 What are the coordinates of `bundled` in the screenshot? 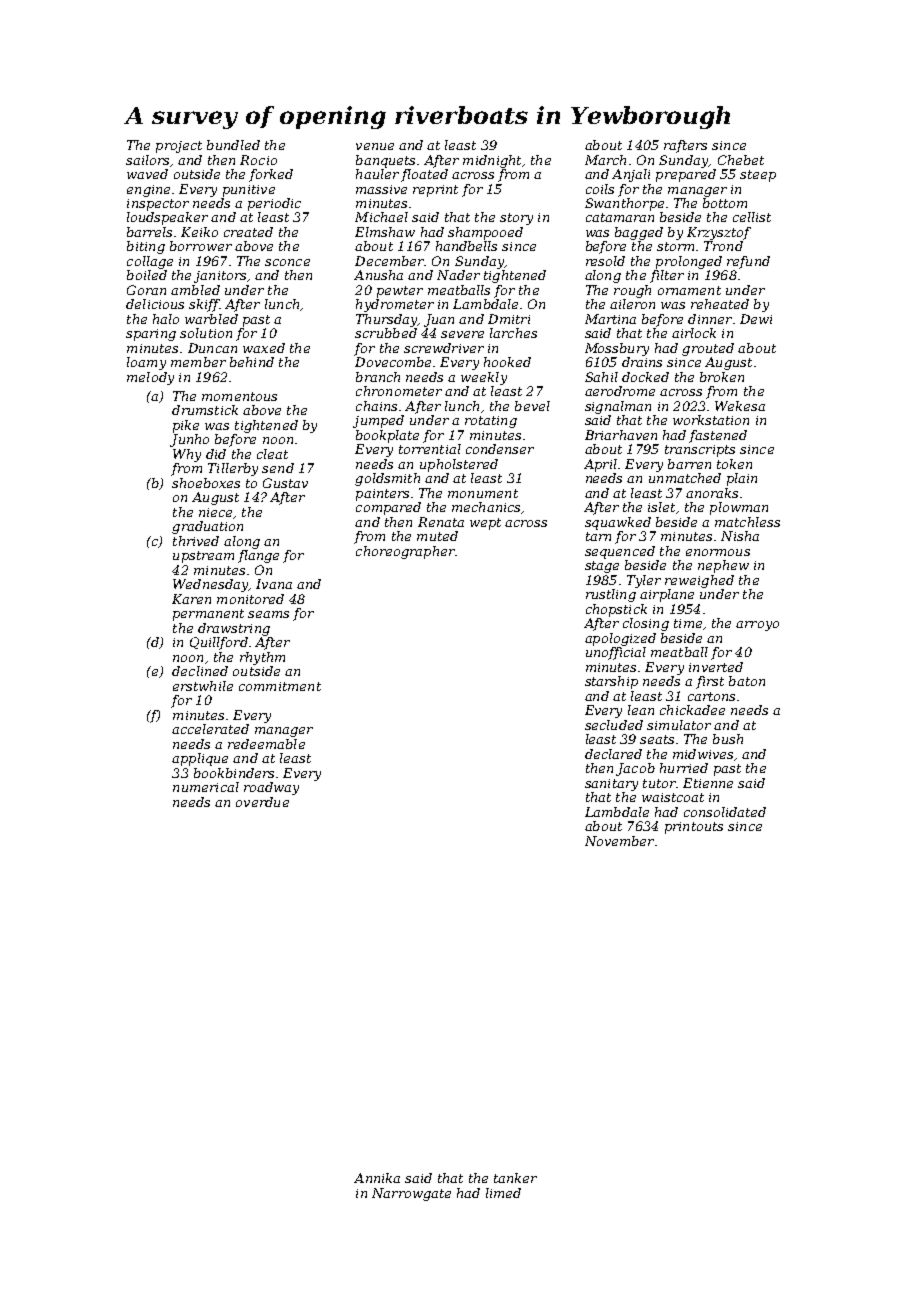 It's located at (233, 145).
